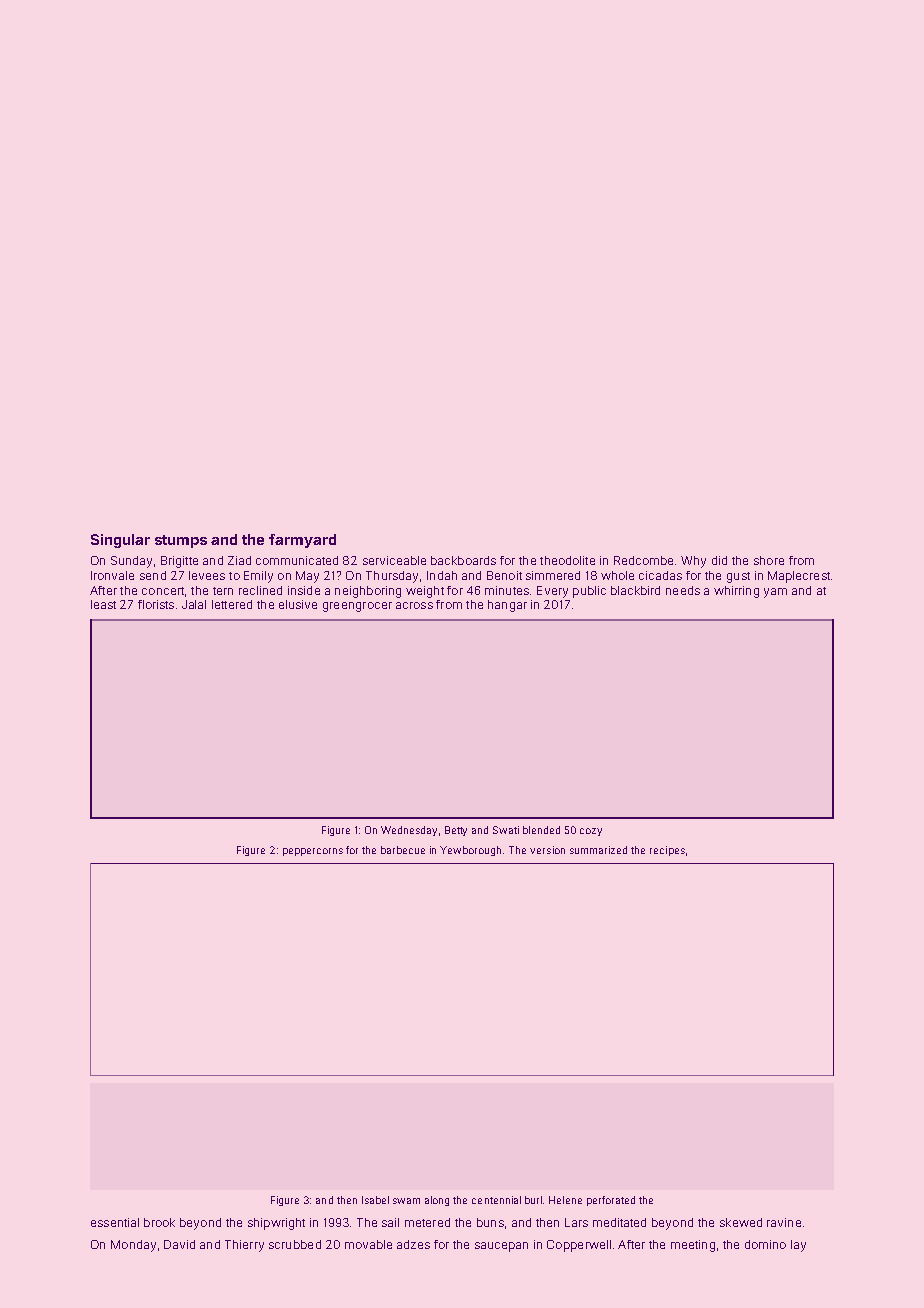 This page has width=924, height=1308. Describe the element at coordinates (403, 850) in the page. I see `barbecue` at that location.
